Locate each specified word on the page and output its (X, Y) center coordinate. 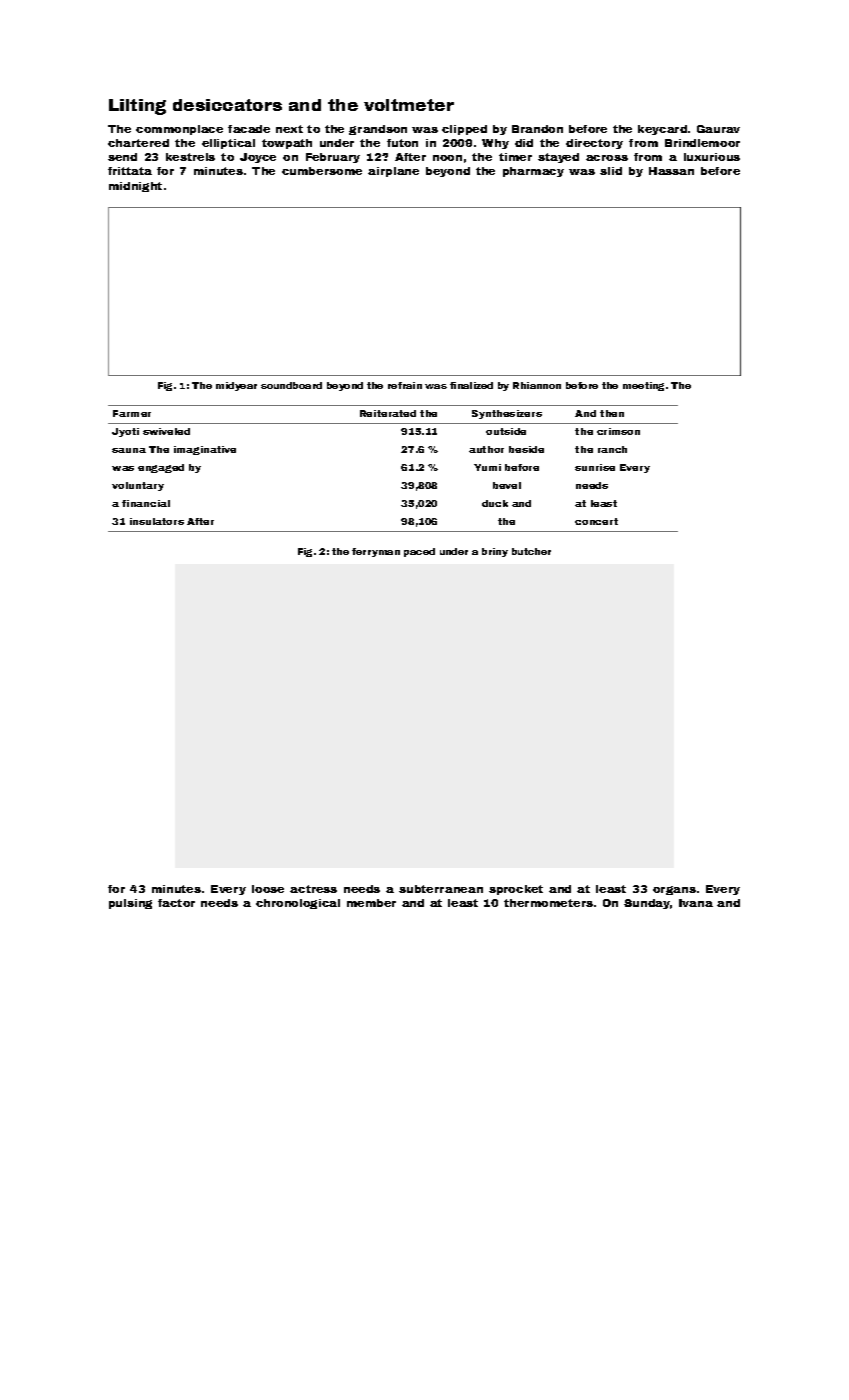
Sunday (647, 904)
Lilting (137, 107)
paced (419, 552)
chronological (298, 904)
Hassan (671, 171)
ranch (612, 449)
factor (176, 903)
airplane (393, 172)
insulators (157, 521)
